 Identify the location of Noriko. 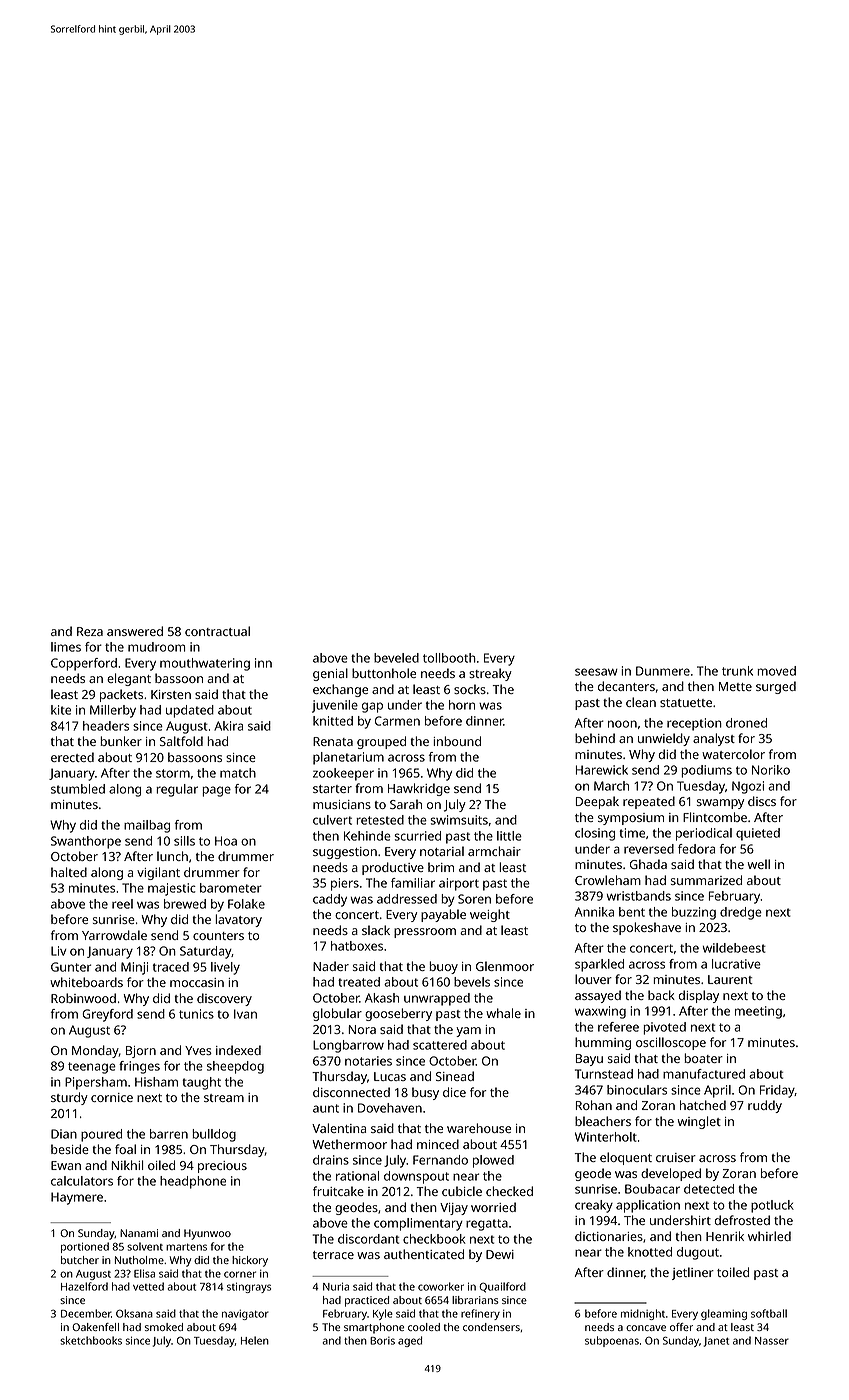
(771, 770).
